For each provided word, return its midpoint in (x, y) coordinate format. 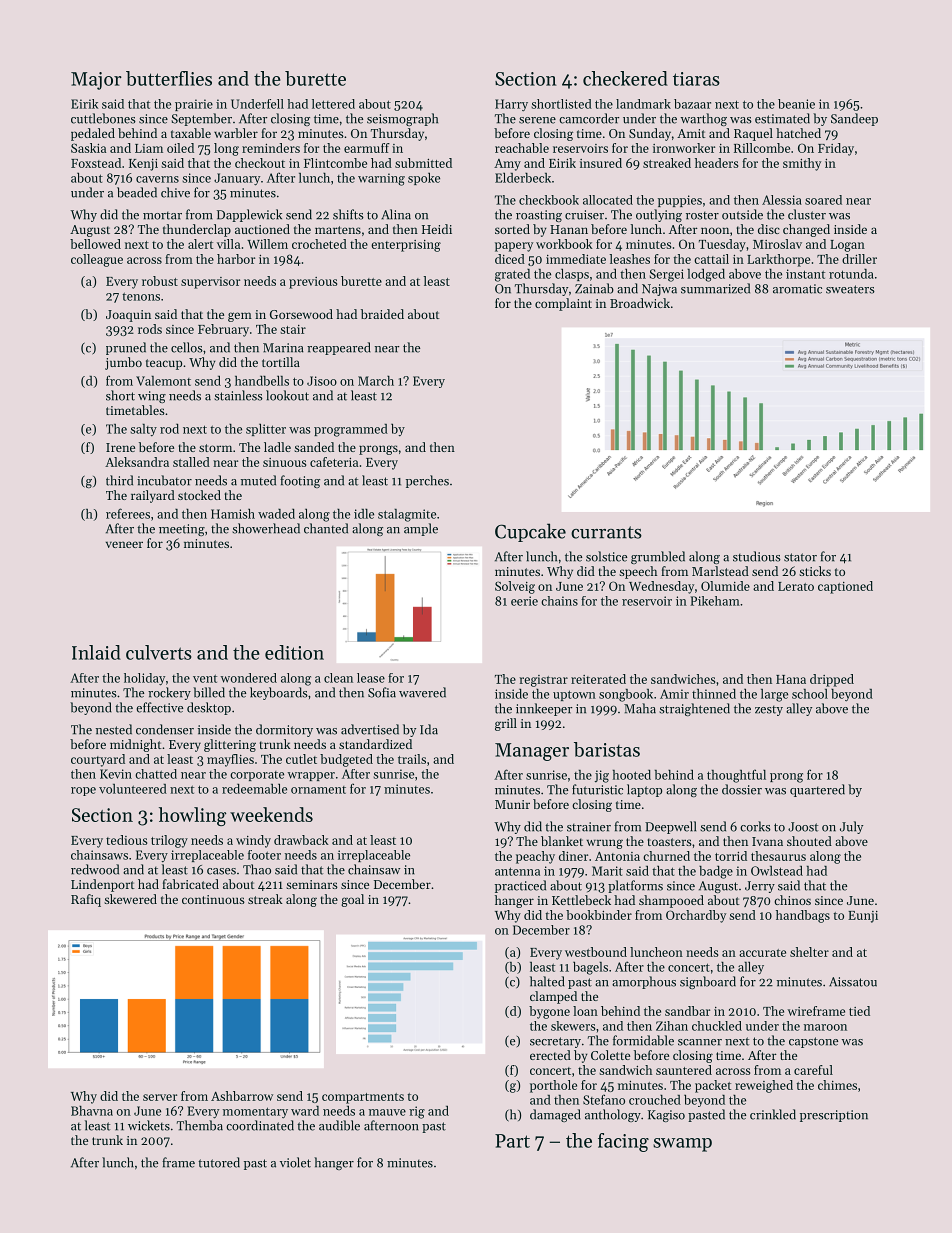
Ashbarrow (242, 1096)
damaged (555, 1115)
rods (150, 329)
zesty (769, 710)
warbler (236, 133)
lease (371, 678)
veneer (124, 544)
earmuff (367, 148)
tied (859, 1011)
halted (547, 981)
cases (221, 871)
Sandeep (854, 119)
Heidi (437, 229)
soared (823, 200)
